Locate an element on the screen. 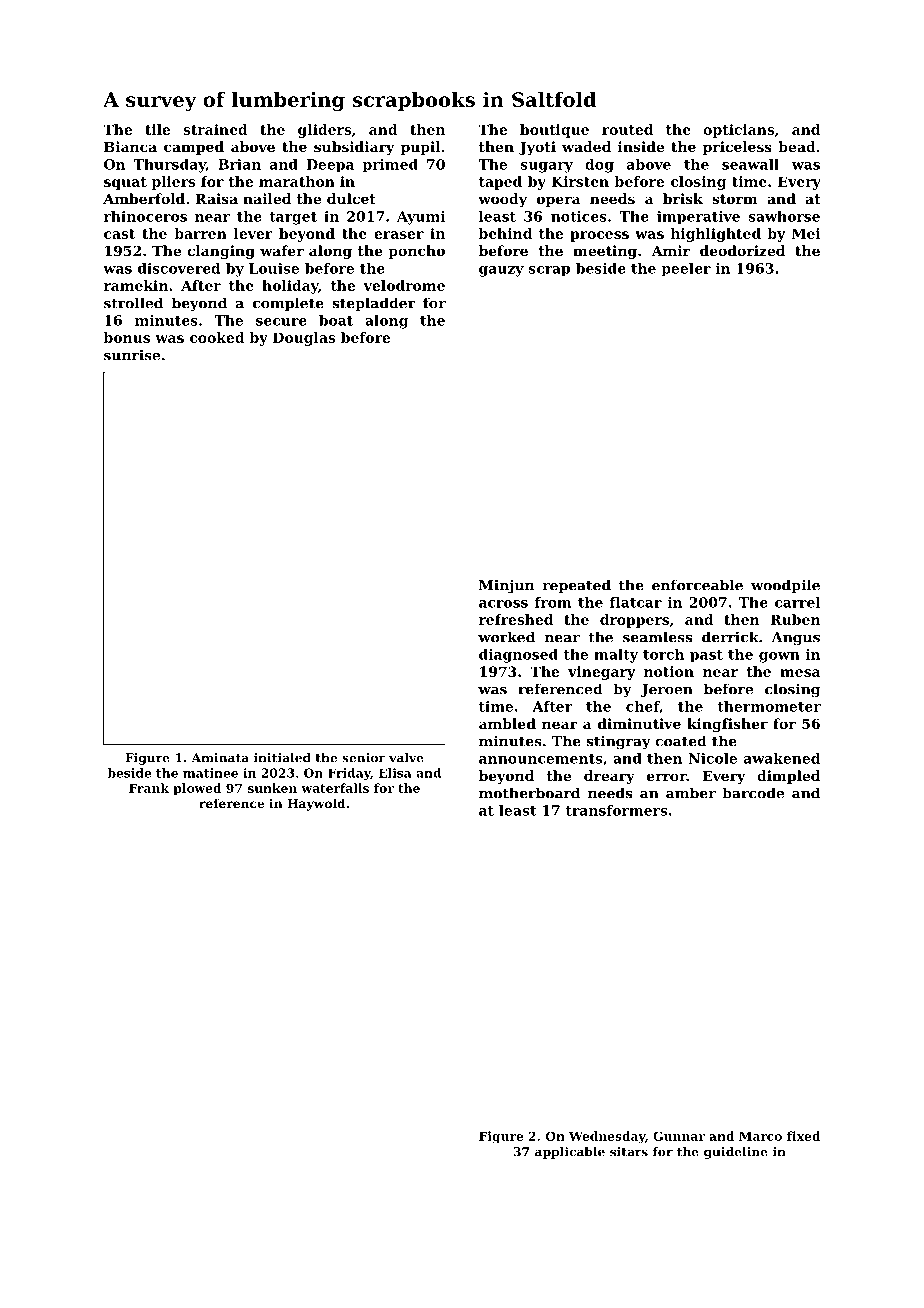  imperative is located at coordinates (698, 217).
